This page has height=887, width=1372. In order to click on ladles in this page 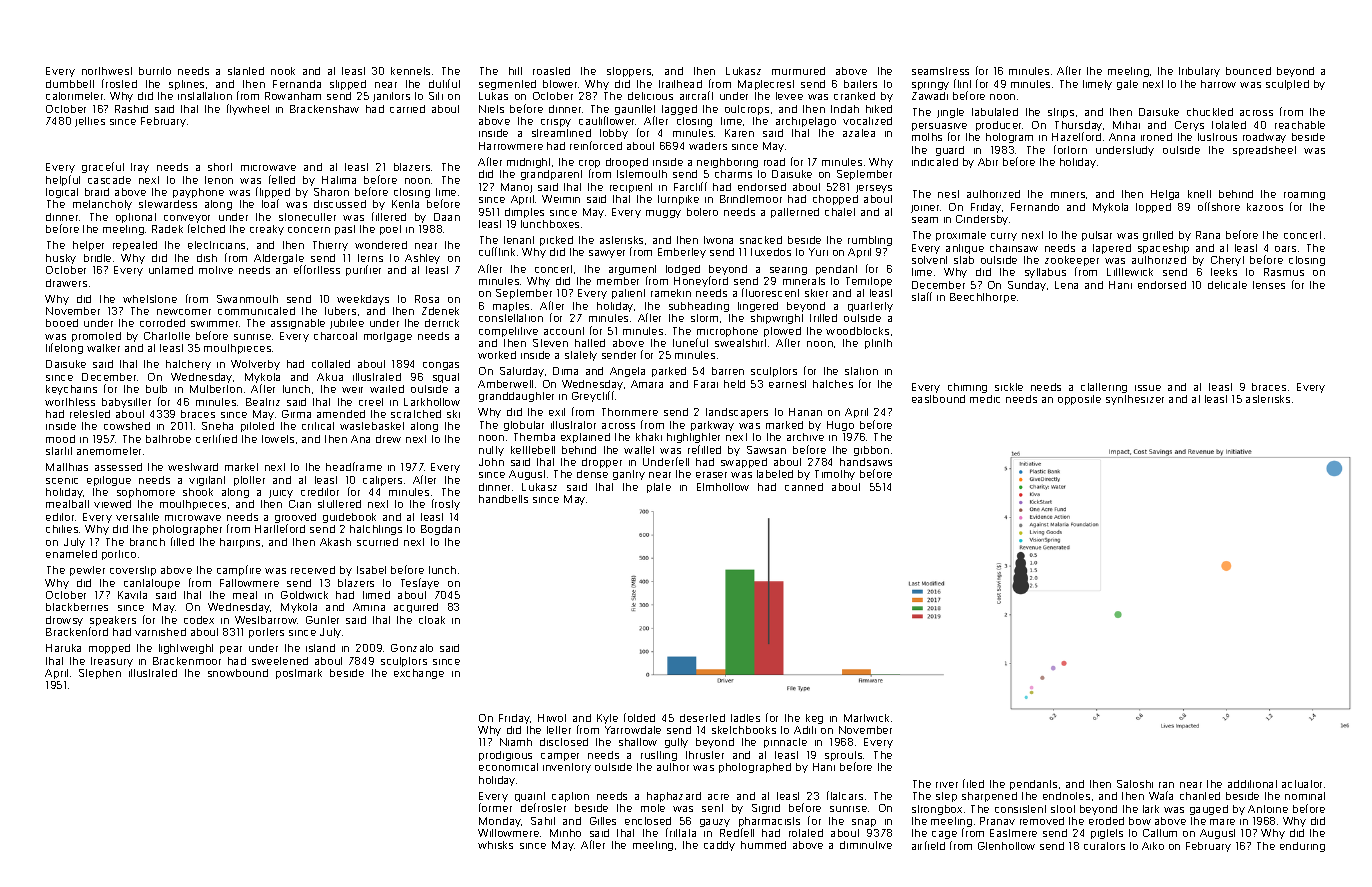, I will do `click(745, 718)`.
